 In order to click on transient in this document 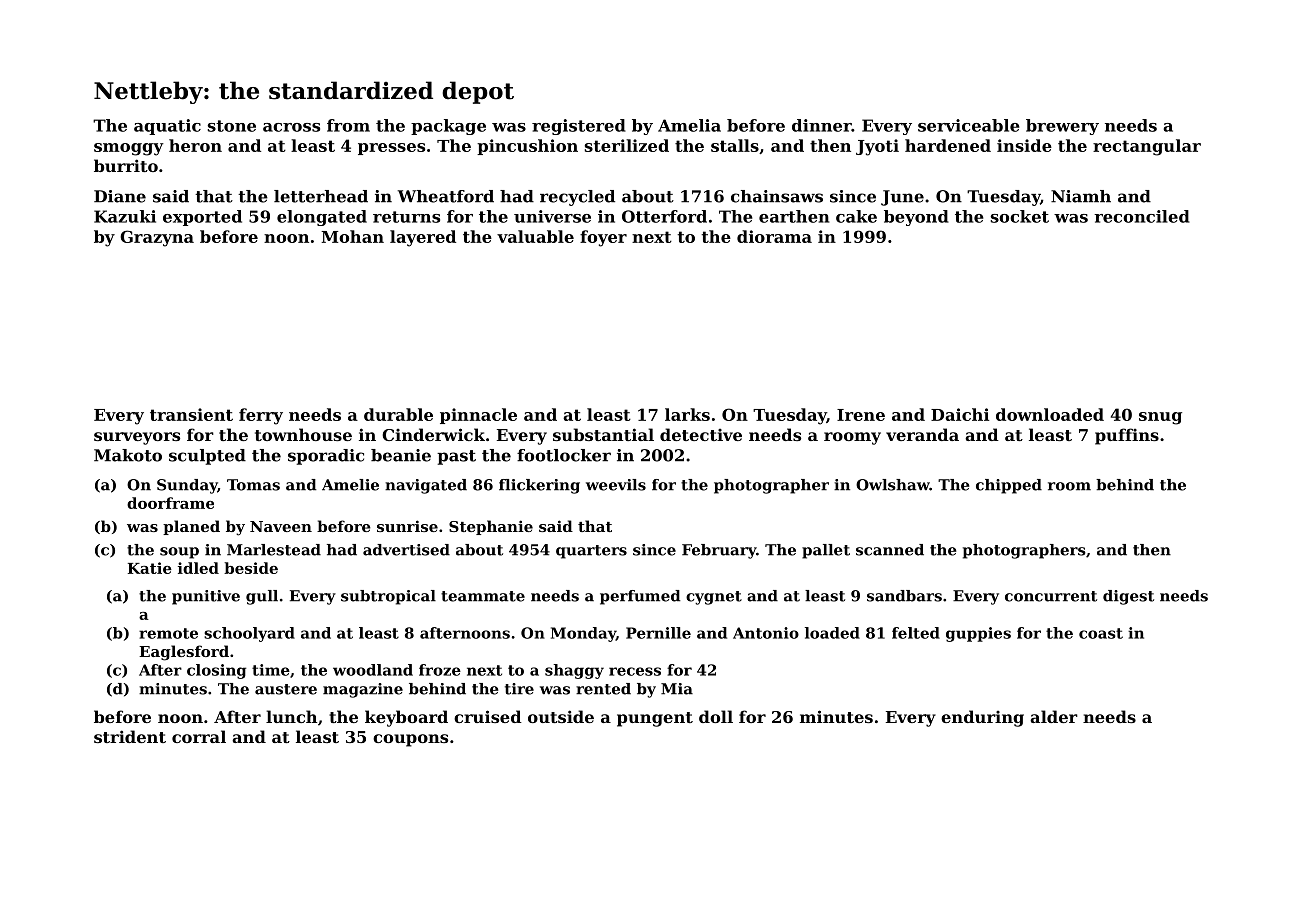, I will do `click(191, 414)`.
